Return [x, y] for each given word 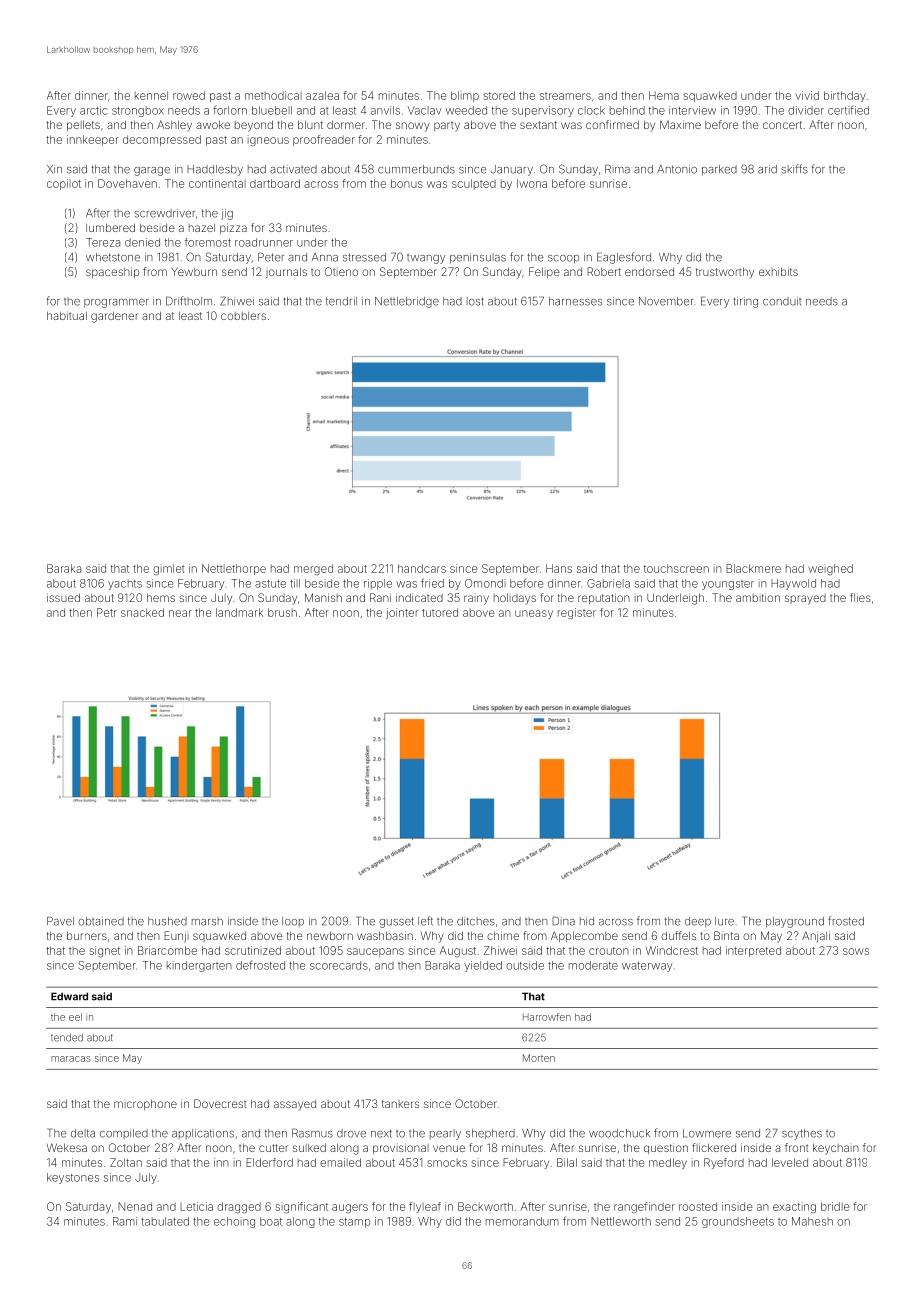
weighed [830, 569]
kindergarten [199, 966]
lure [724, 921]
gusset [396, 922]
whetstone [113, 257]
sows [856, 951]
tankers [400, 1104]
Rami [125, 1221]
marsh [207, 921]
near [180, 613]
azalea [322, 95]
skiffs [794, 169]
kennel [151, 95]
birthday [845, 96]
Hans [559, 568]
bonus [407, 183]
